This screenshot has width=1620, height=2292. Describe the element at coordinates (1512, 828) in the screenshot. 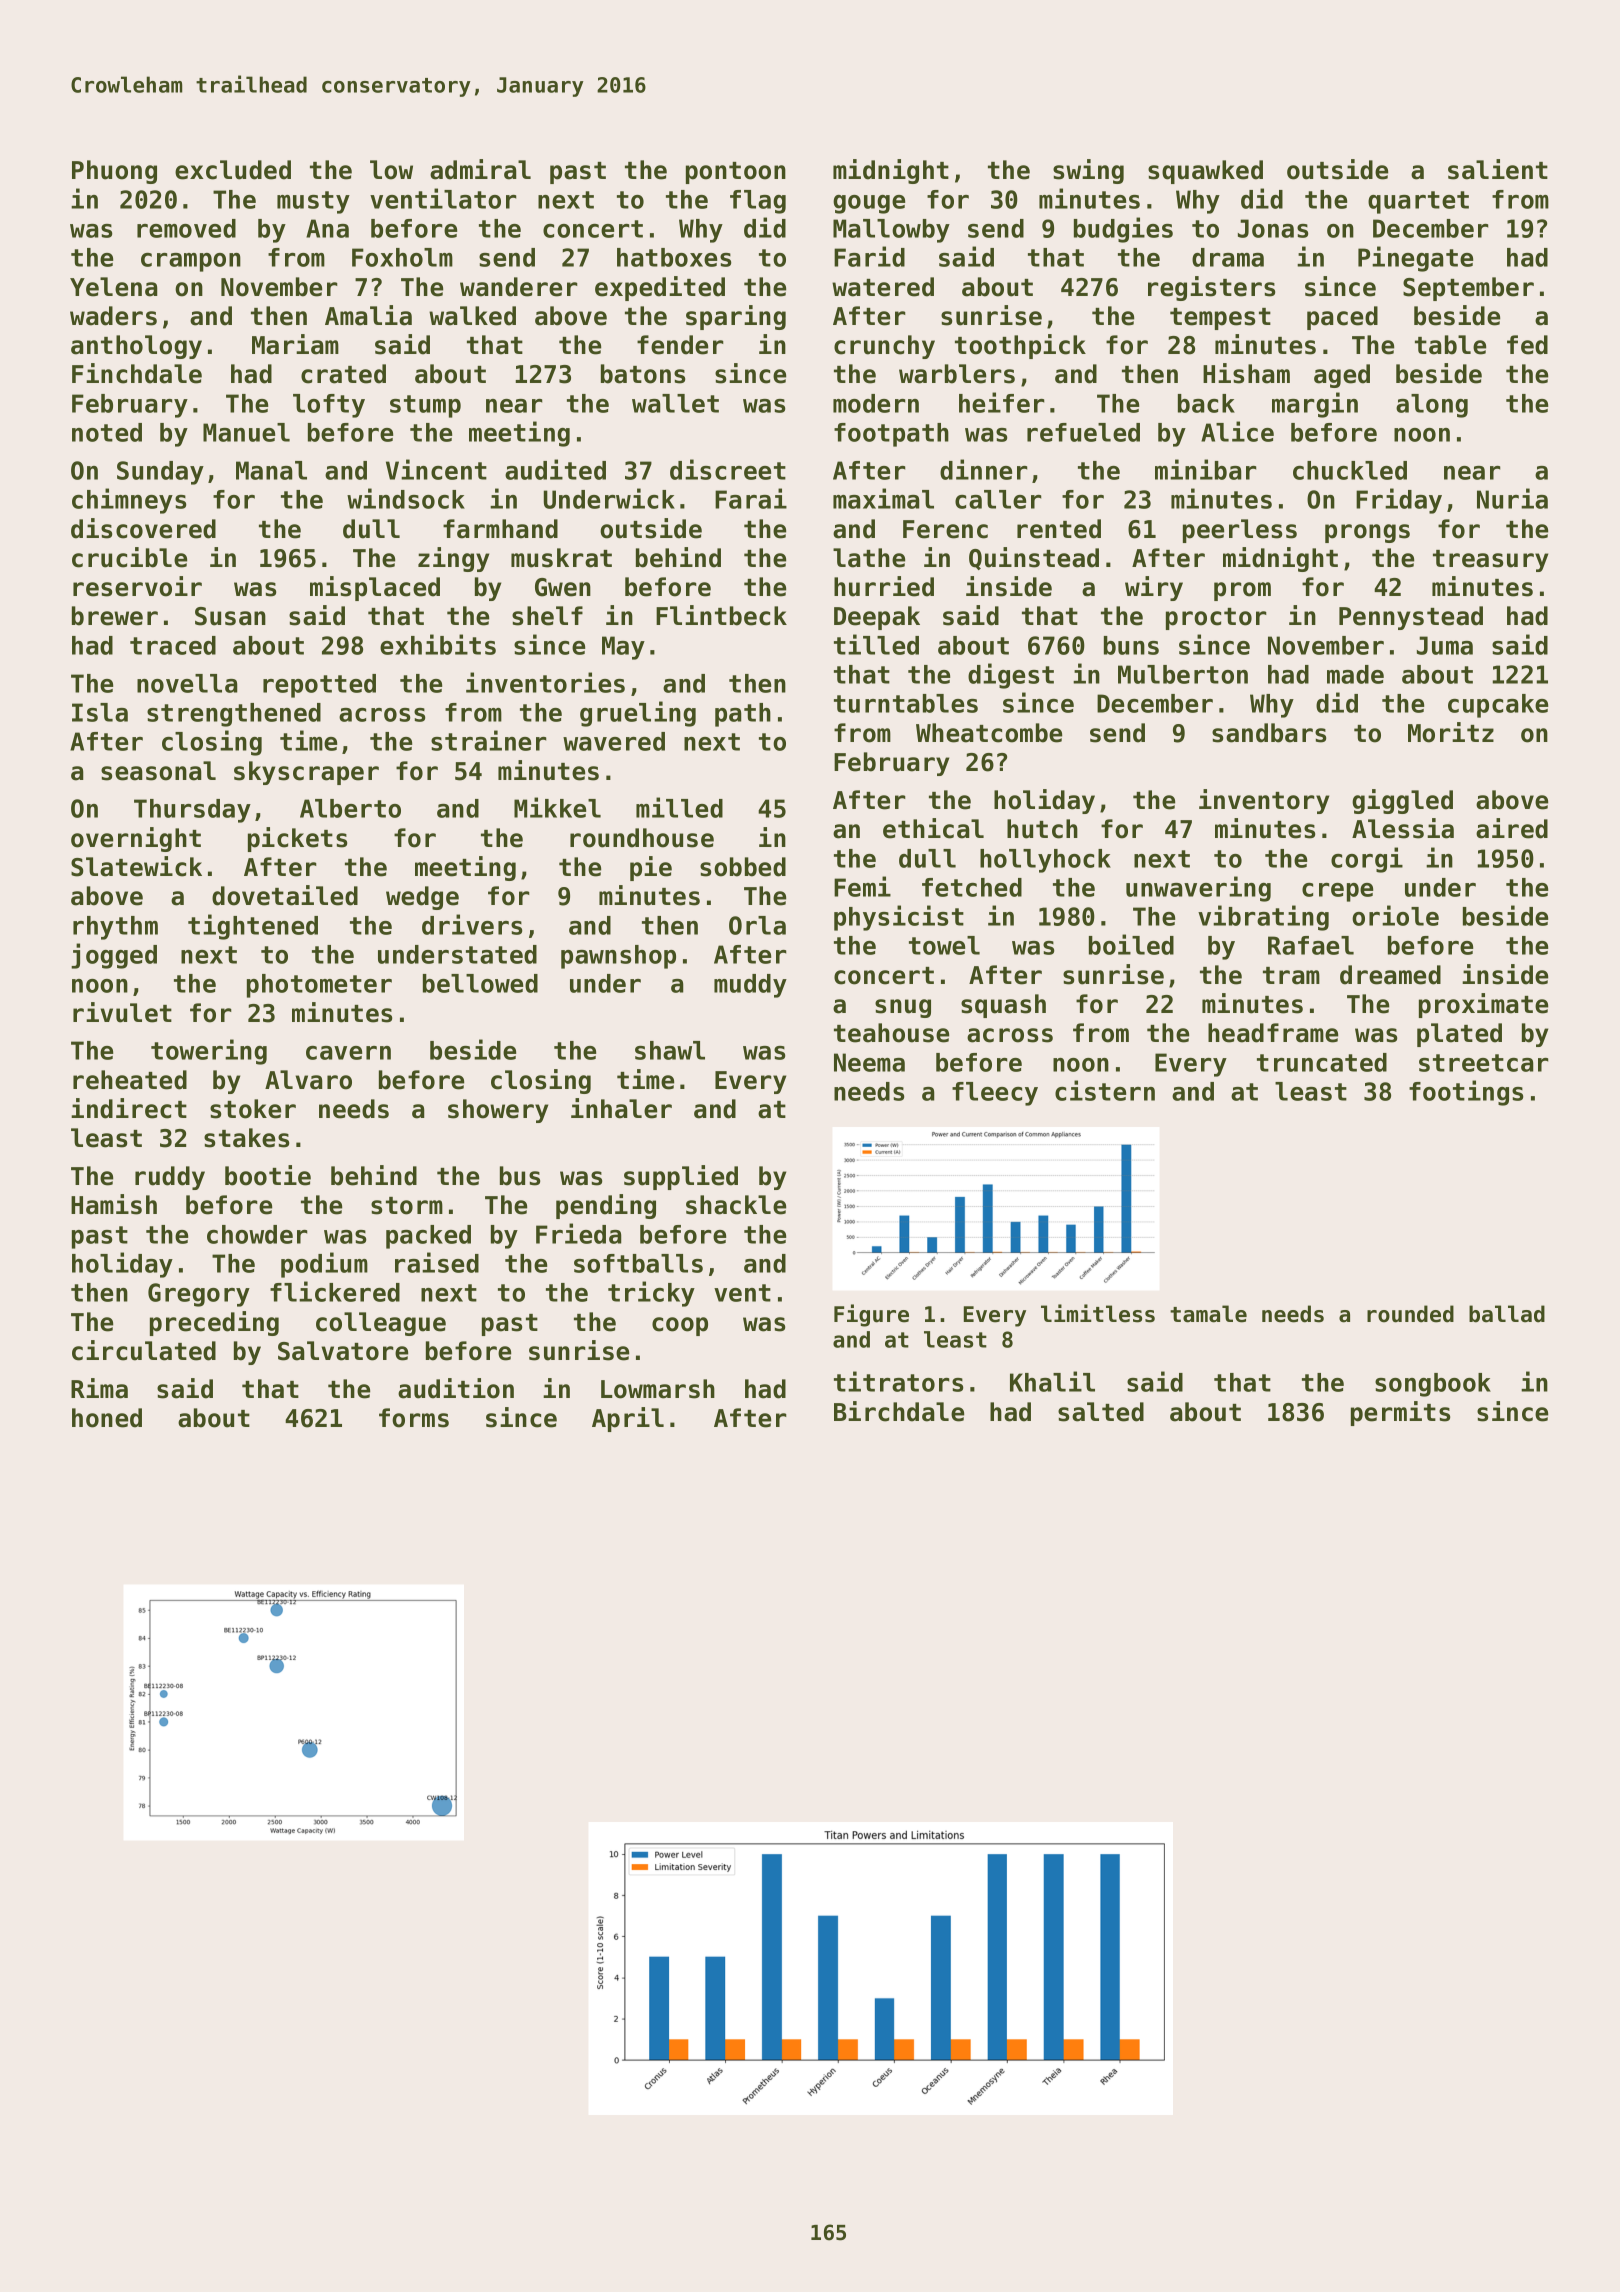

I see `aired` at that location.
